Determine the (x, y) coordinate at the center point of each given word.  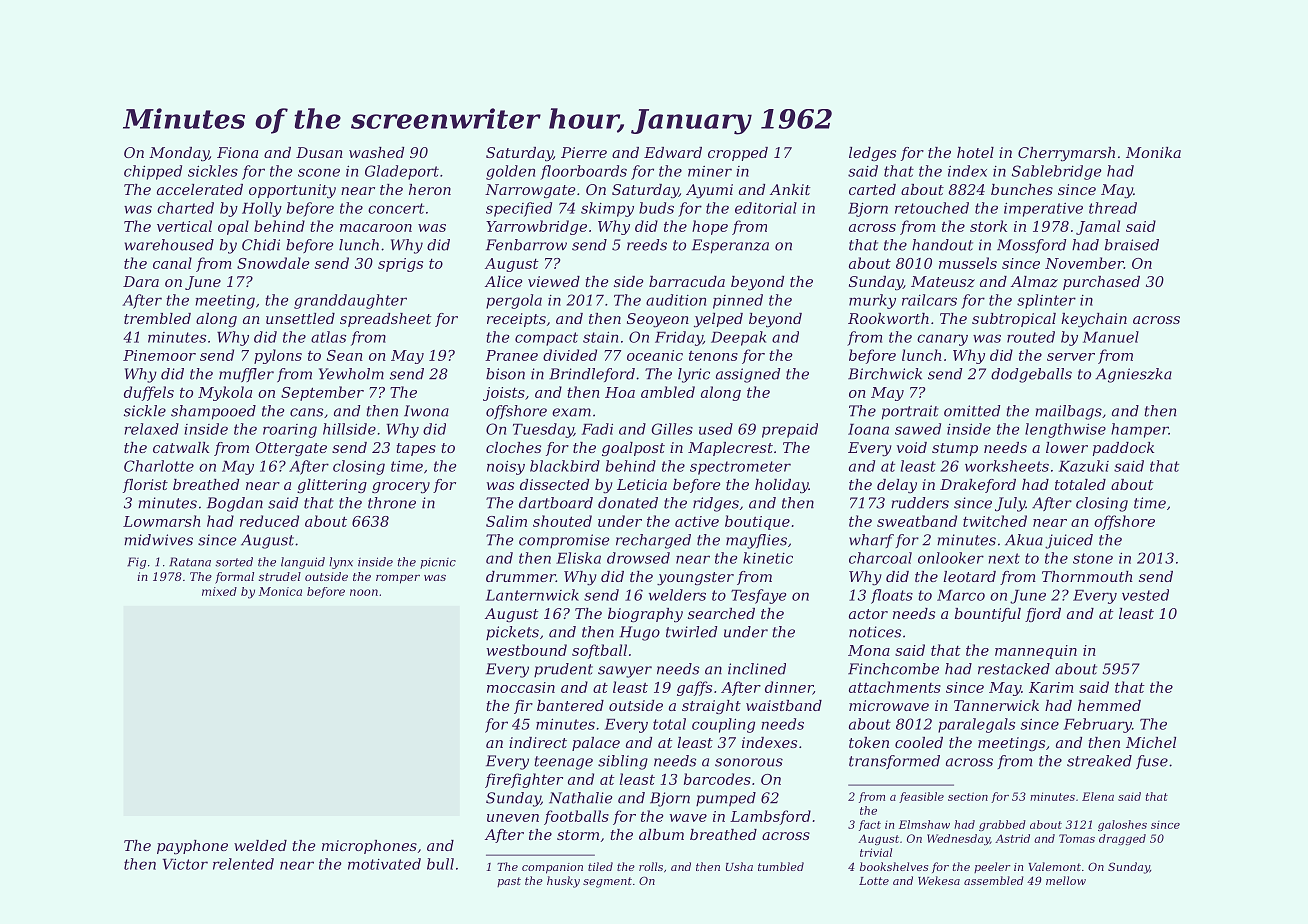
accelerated (200, 189)
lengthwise (1065, 430)
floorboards (583, 172)
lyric (694, 375)
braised (1132, 245)
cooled (919, 742)
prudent (563, 670)
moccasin (521, 687)
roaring (290, 431)
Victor (185, 864)
